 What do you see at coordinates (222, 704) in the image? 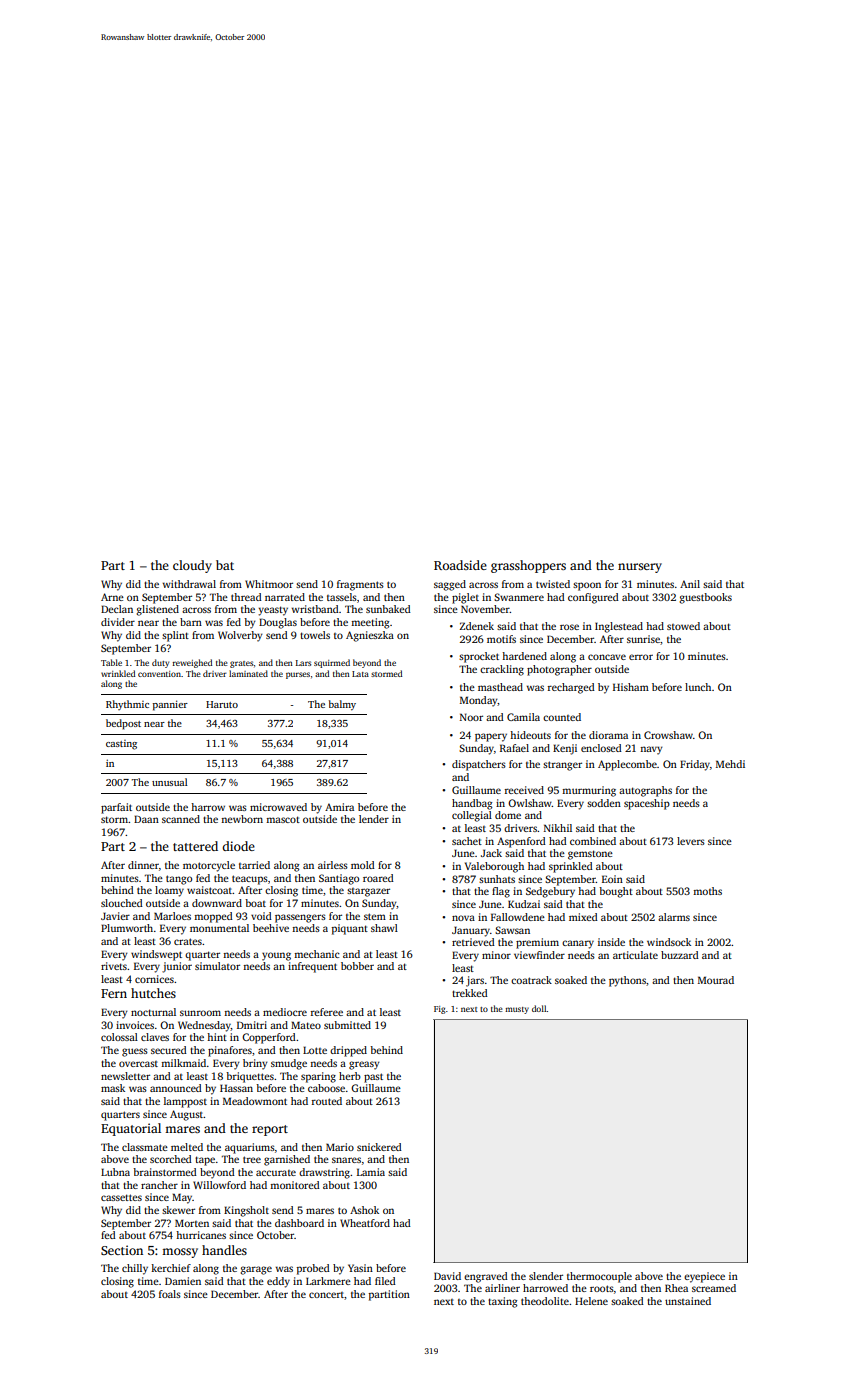
I see `Haruto` at bounding box center [222, 704].
